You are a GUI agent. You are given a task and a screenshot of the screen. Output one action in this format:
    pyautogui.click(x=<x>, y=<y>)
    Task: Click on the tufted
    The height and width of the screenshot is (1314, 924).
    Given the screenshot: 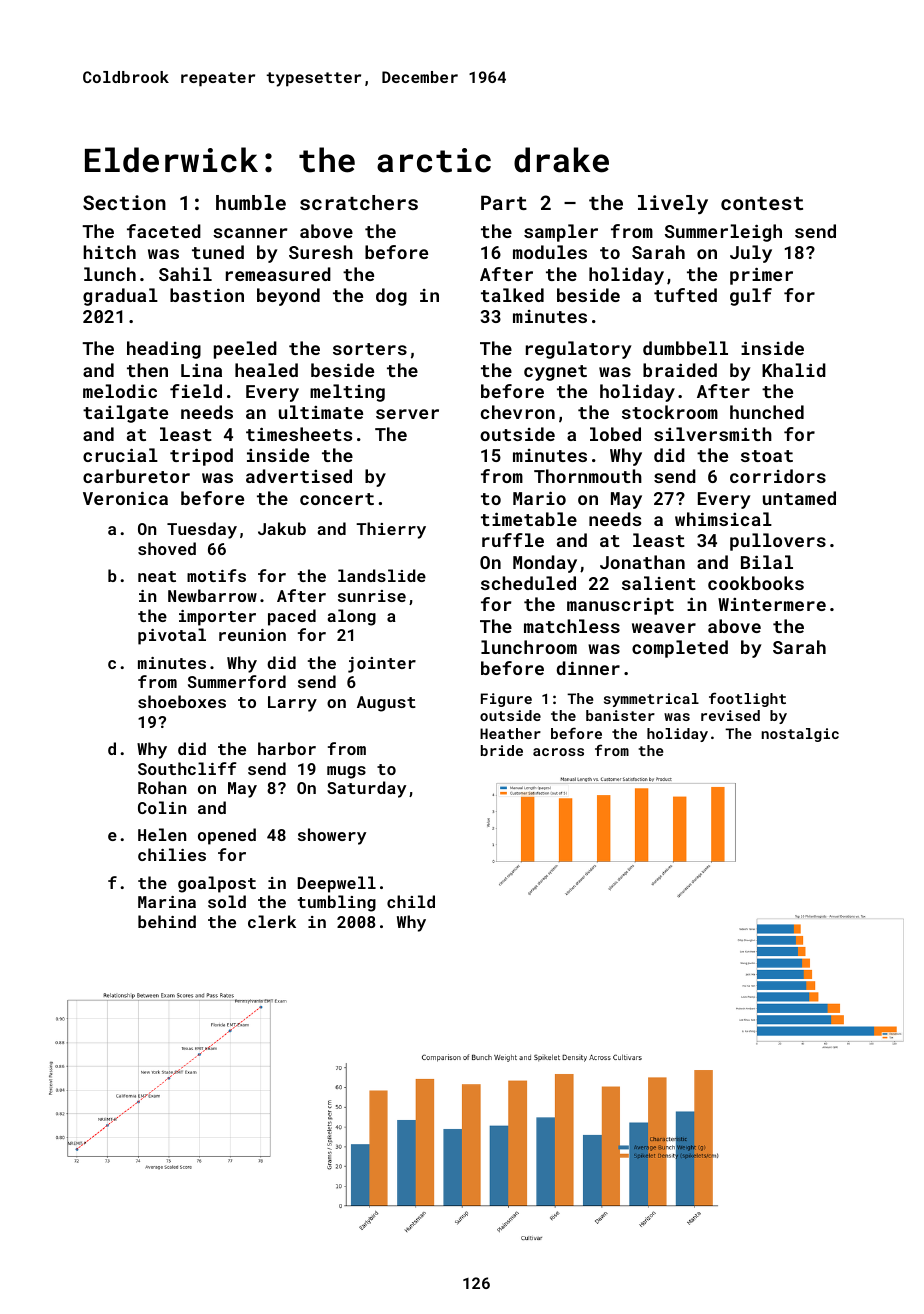 What is the action you would take?
    pyautogui.click(x=685, y=295)
